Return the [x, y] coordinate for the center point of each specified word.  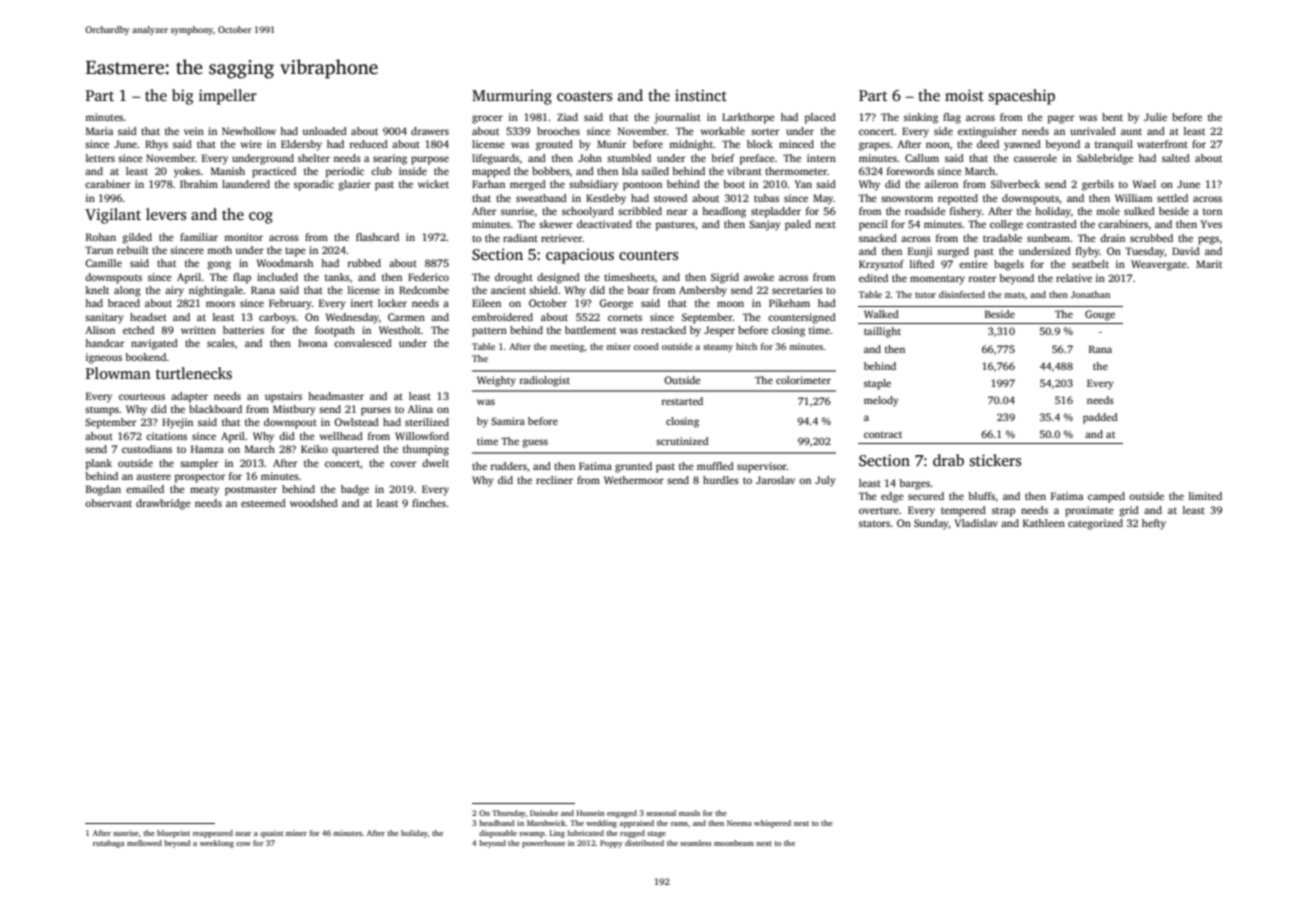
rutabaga [108, 844]
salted [1176, 158]
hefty [1154, 524]
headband [496, 823]
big [182, 97]
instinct [701, 95]
